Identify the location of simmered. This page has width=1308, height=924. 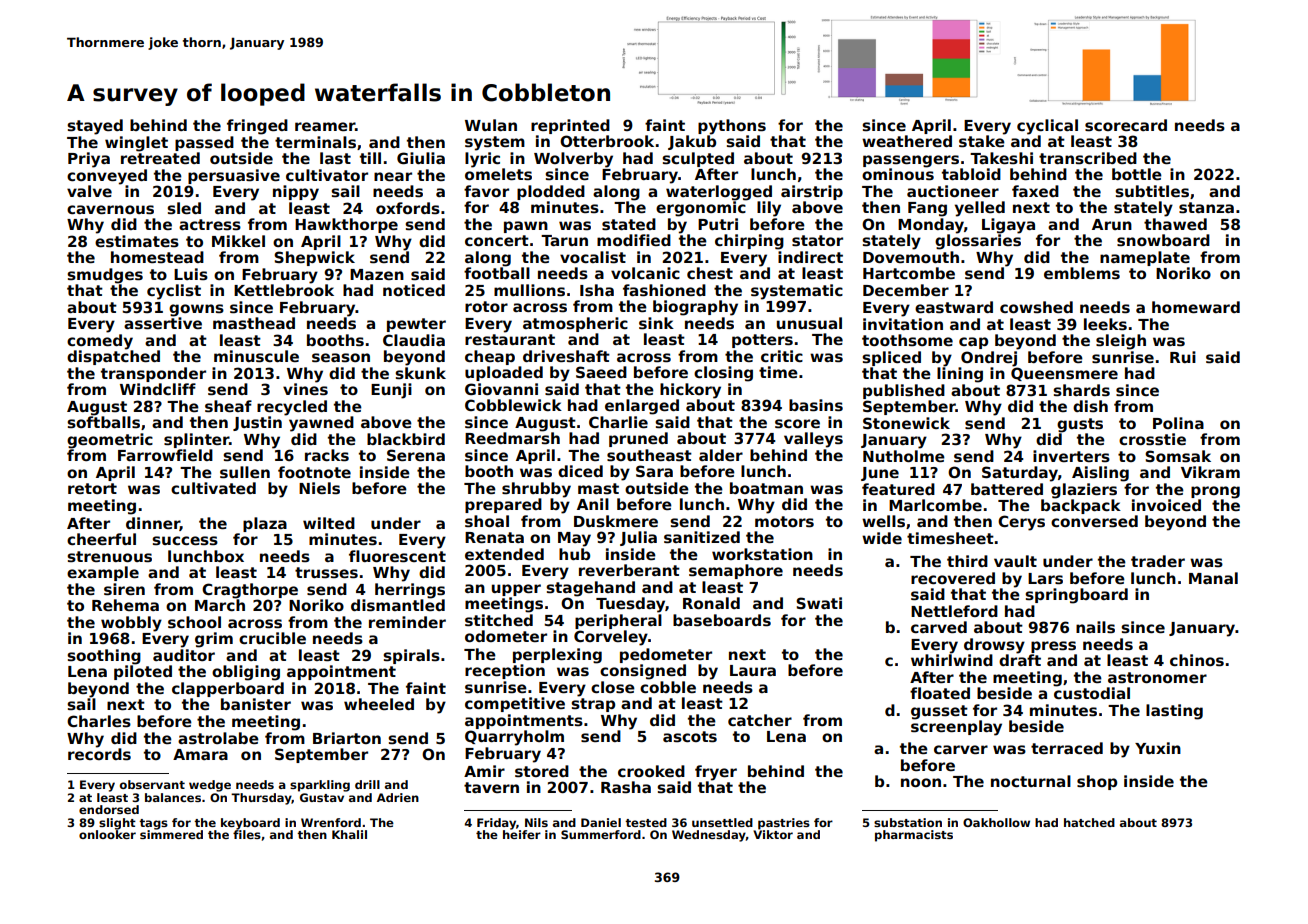
(171, 834).
